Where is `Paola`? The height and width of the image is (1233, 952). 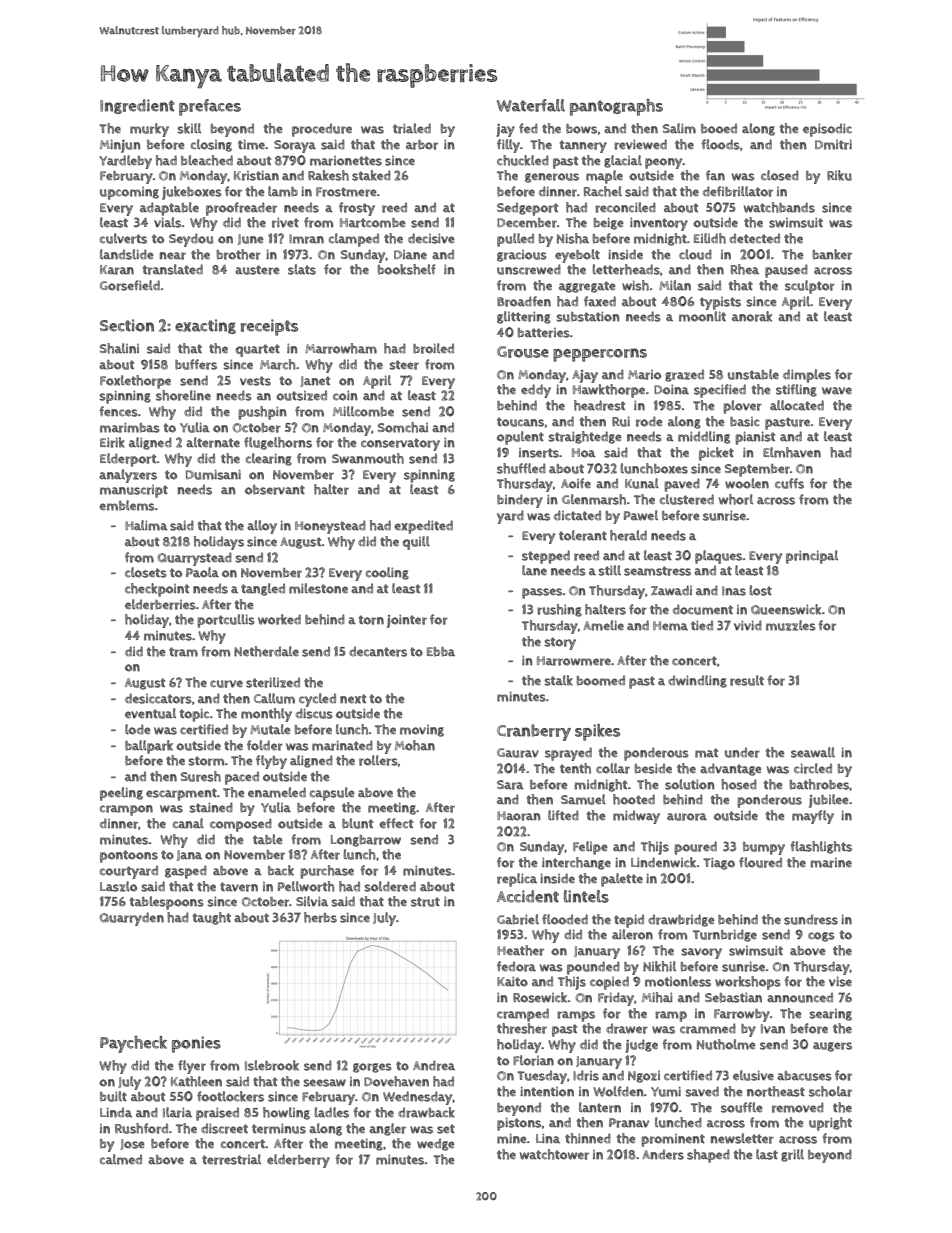 Paola is located at coordinates (202, 572).
